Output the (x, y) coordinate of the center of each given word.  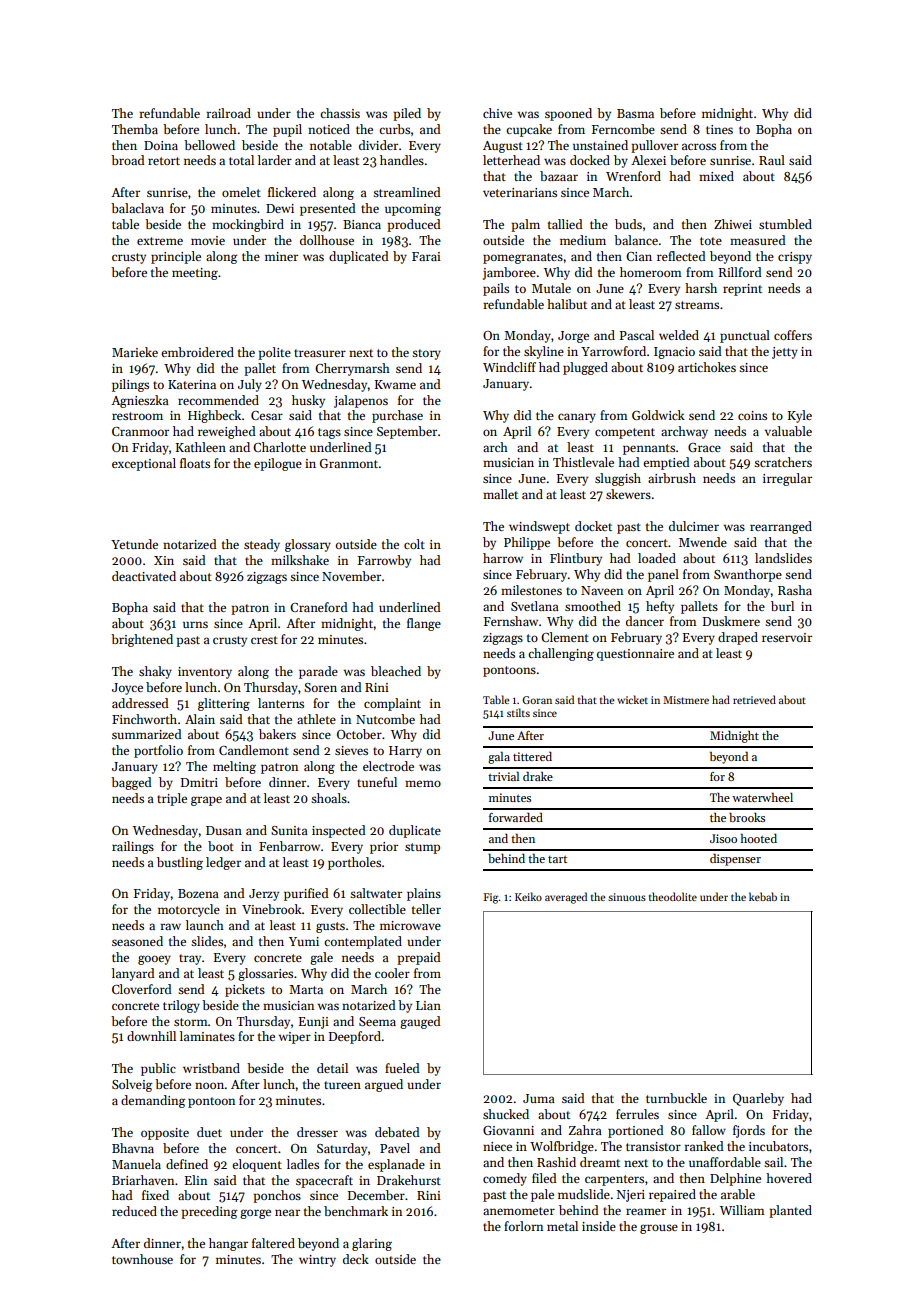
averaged (566, 898)
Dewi (280, 208)
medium (583, 240)
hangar (228, 1244)
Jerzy (264, 895)
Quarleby (758, 1099)
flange (424, 624)
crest (264, 640)
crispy (795, 258)
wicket (632, 699)
